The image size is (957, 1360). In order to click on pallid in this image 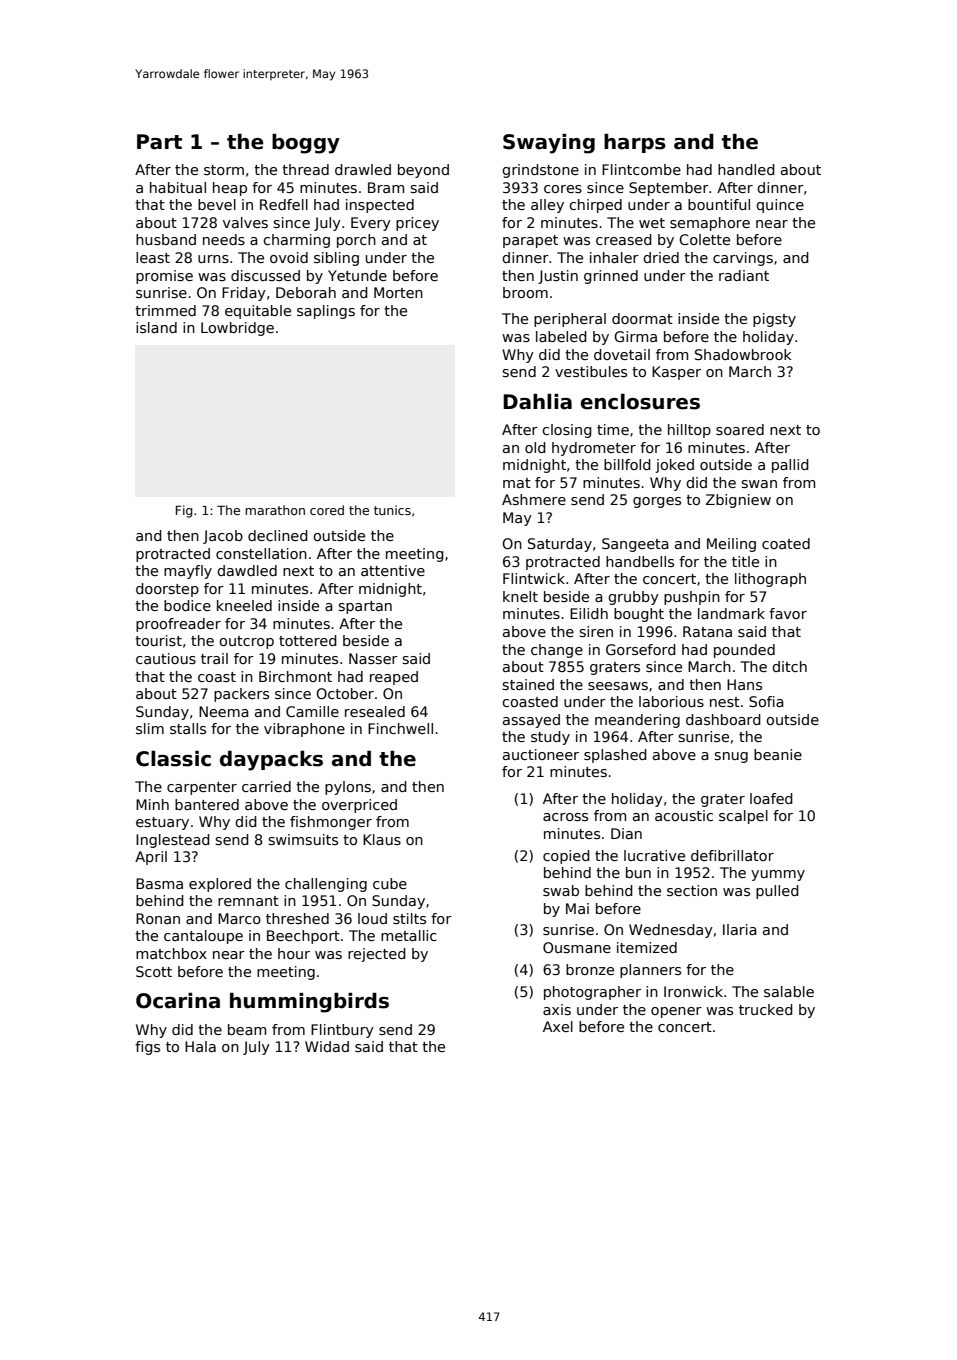, I will do `click(790, 466)`.
